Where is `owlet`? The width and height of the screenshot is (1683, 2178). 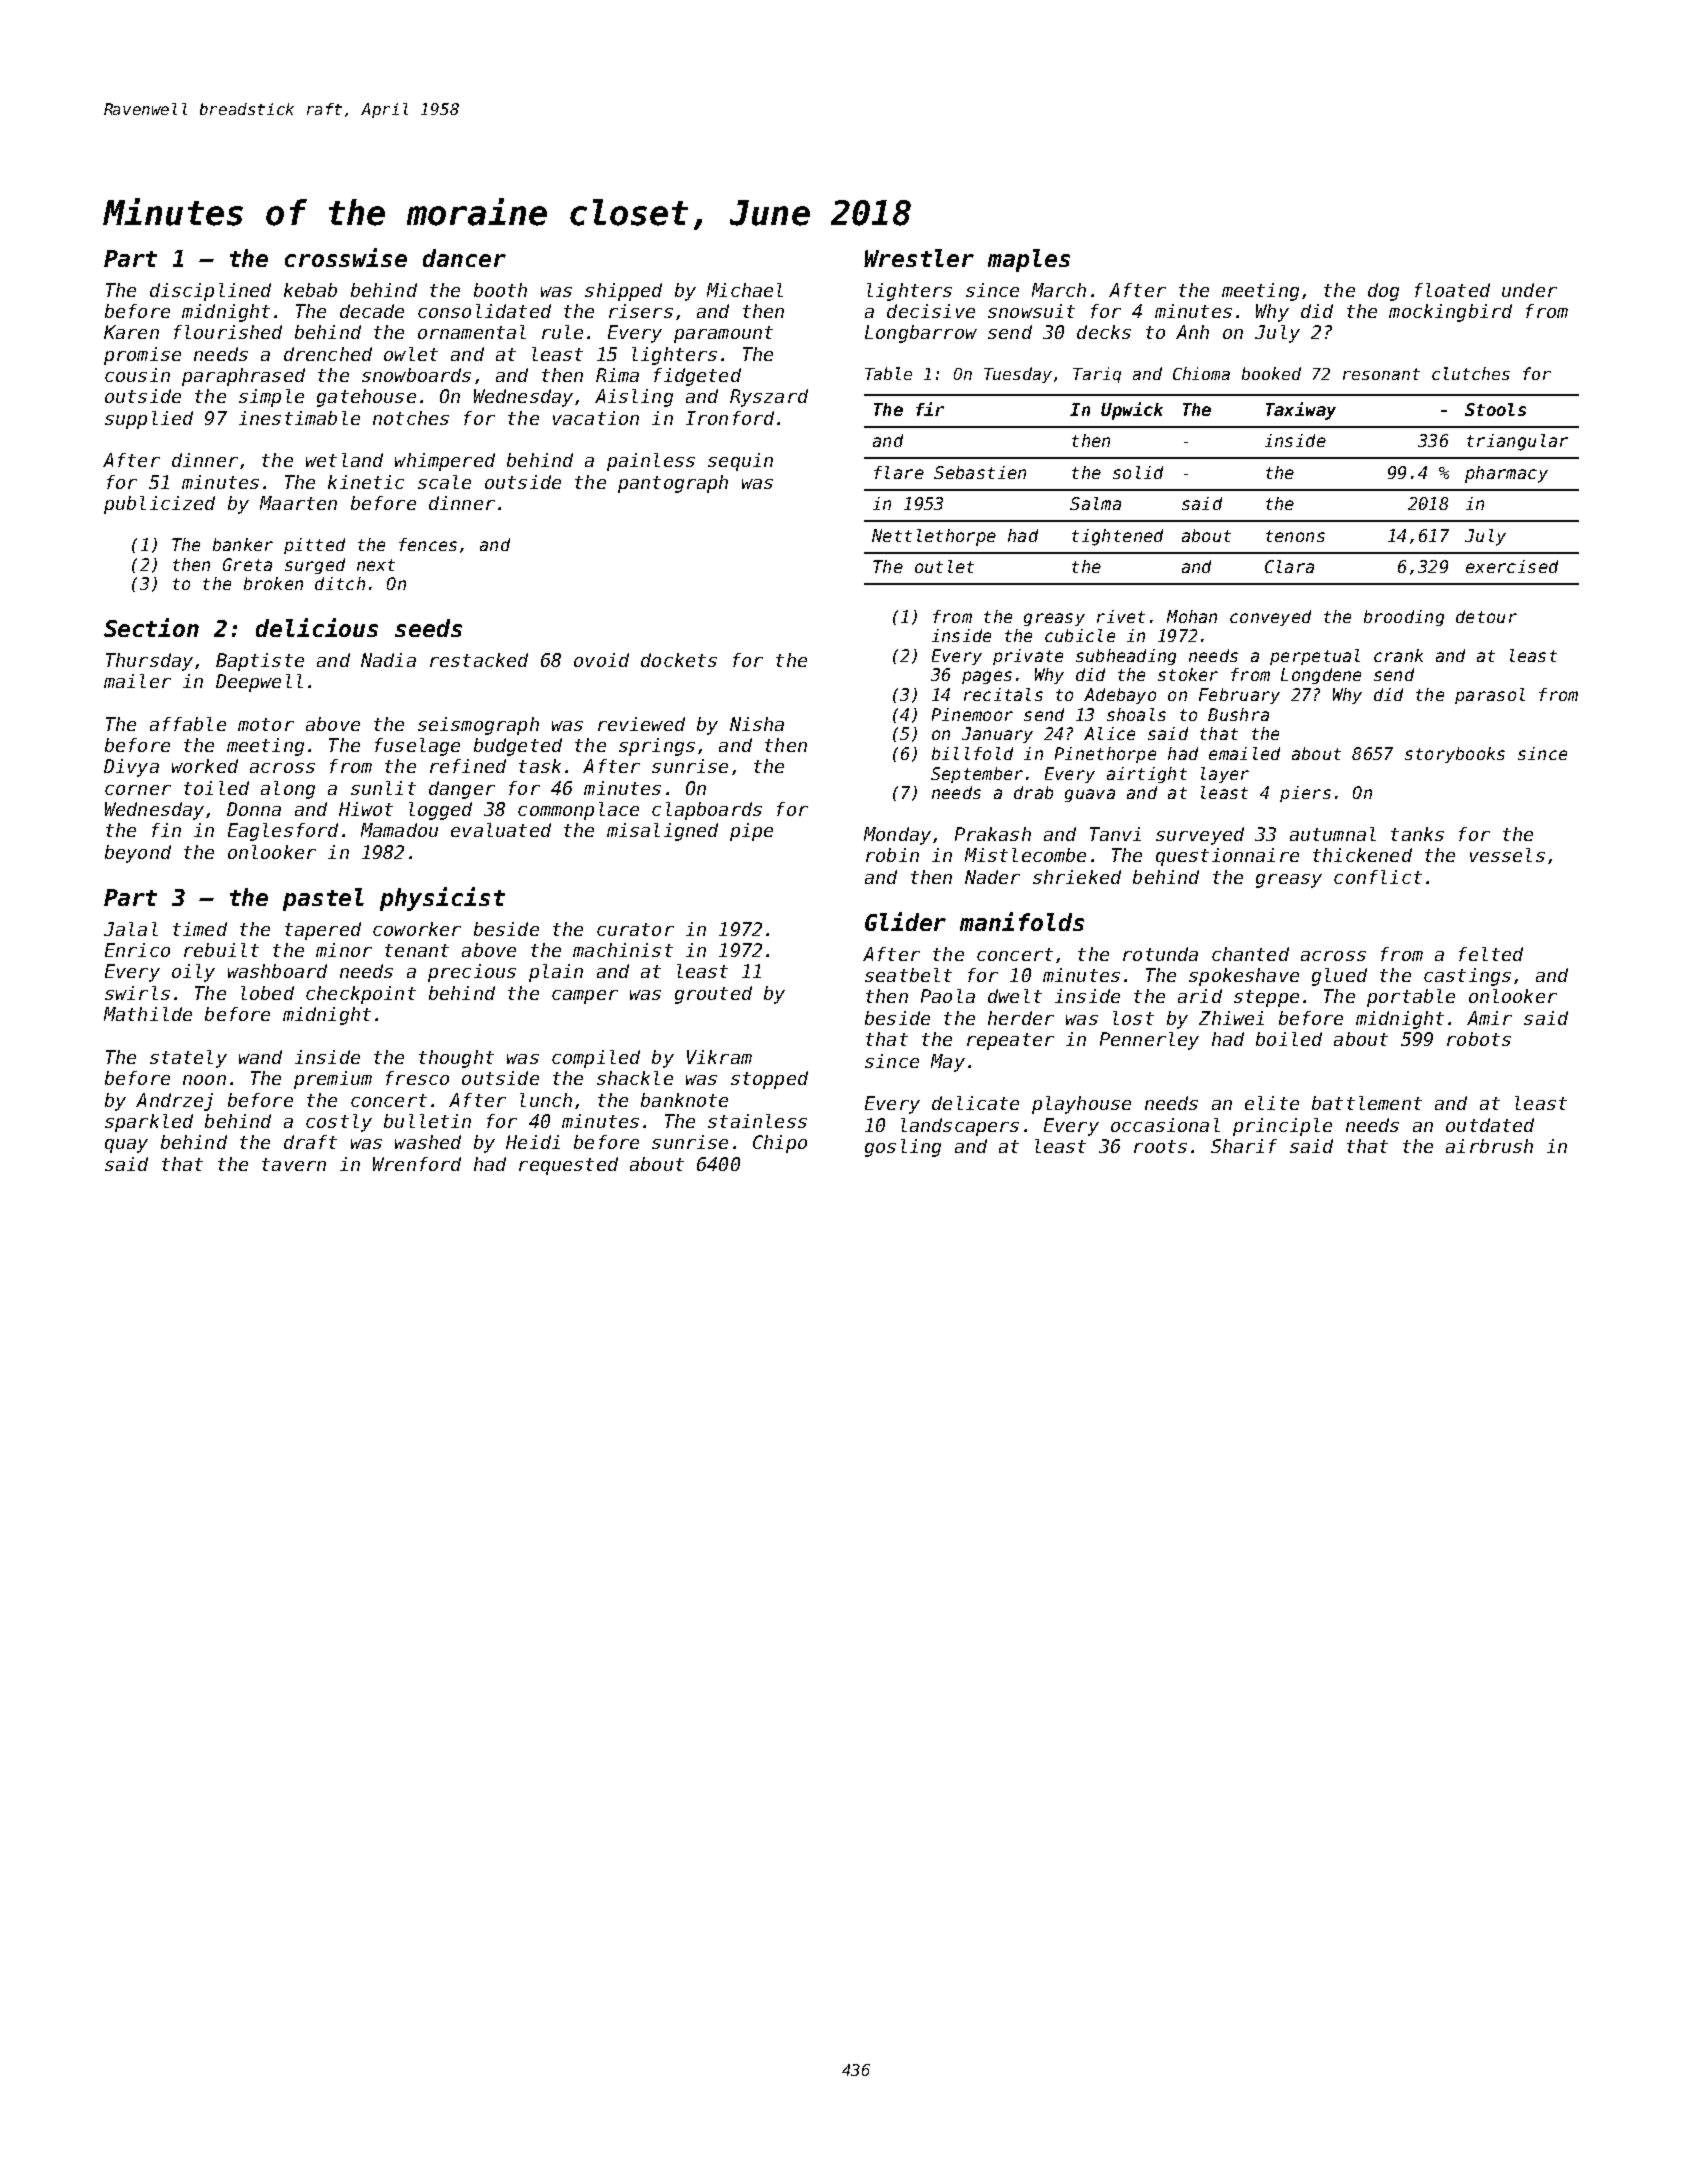 owlet is located at coordinates (411, 354).
